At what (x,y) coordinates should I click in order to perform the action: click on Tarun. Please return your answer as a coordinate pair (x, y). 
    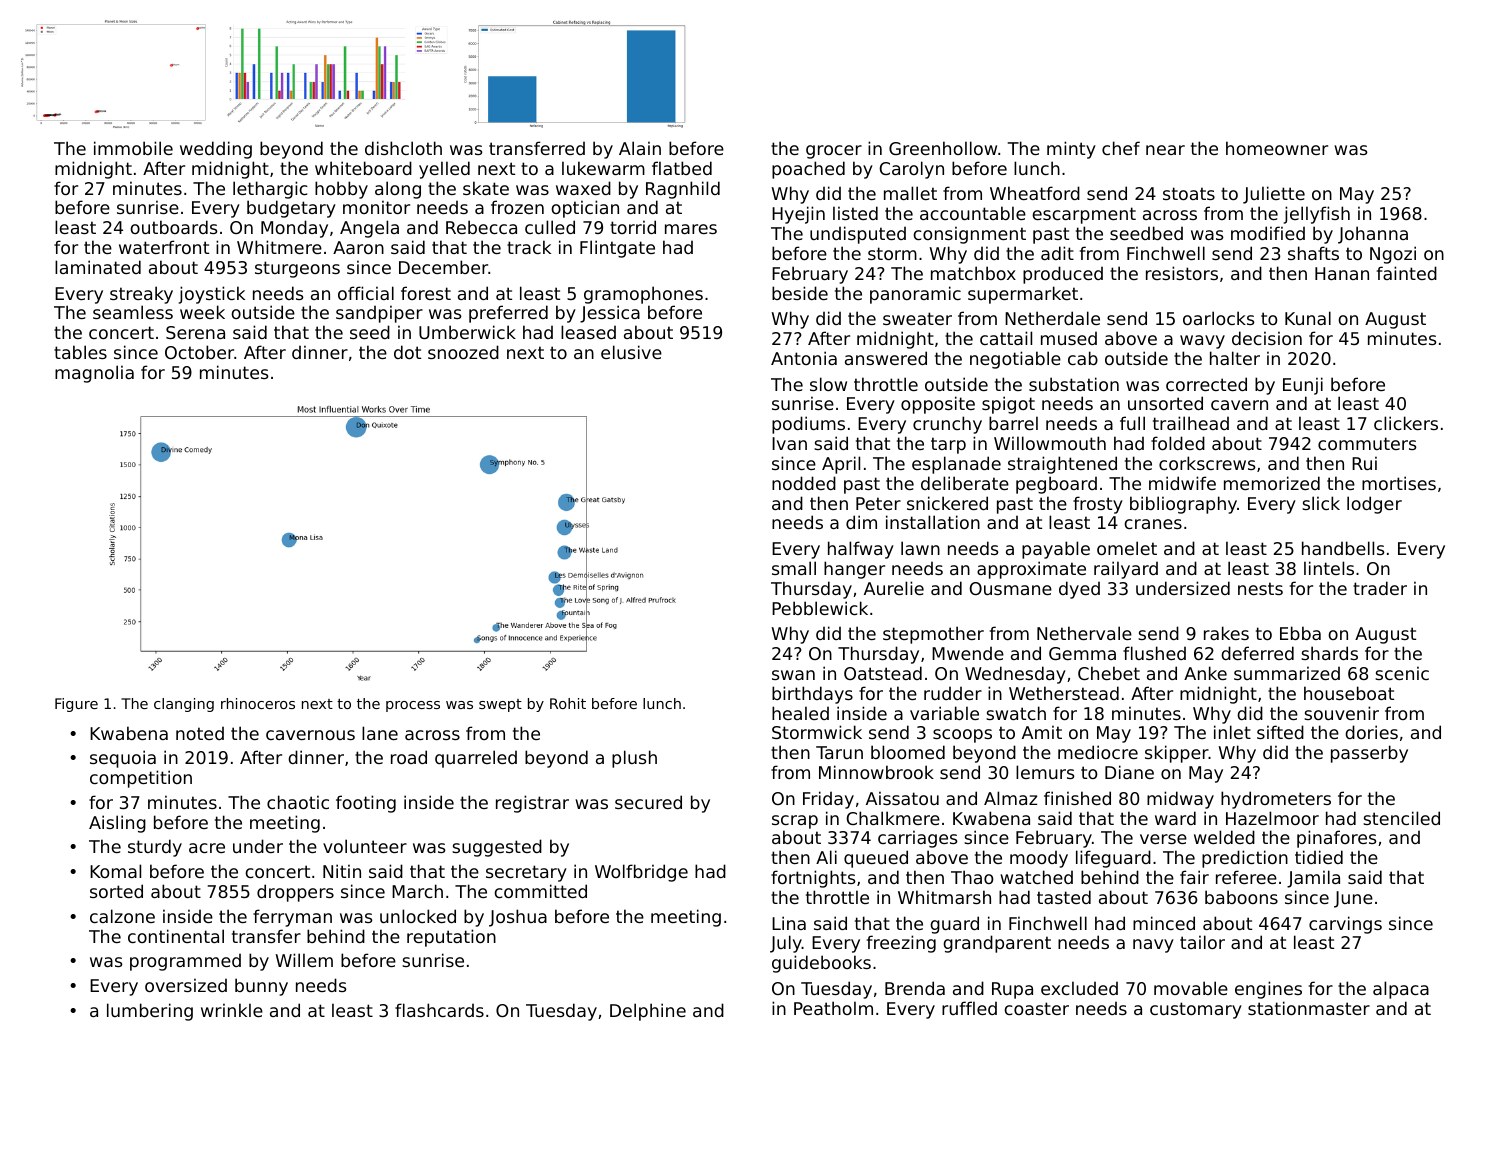
    Looking at the image, I should click on (839, 752).
